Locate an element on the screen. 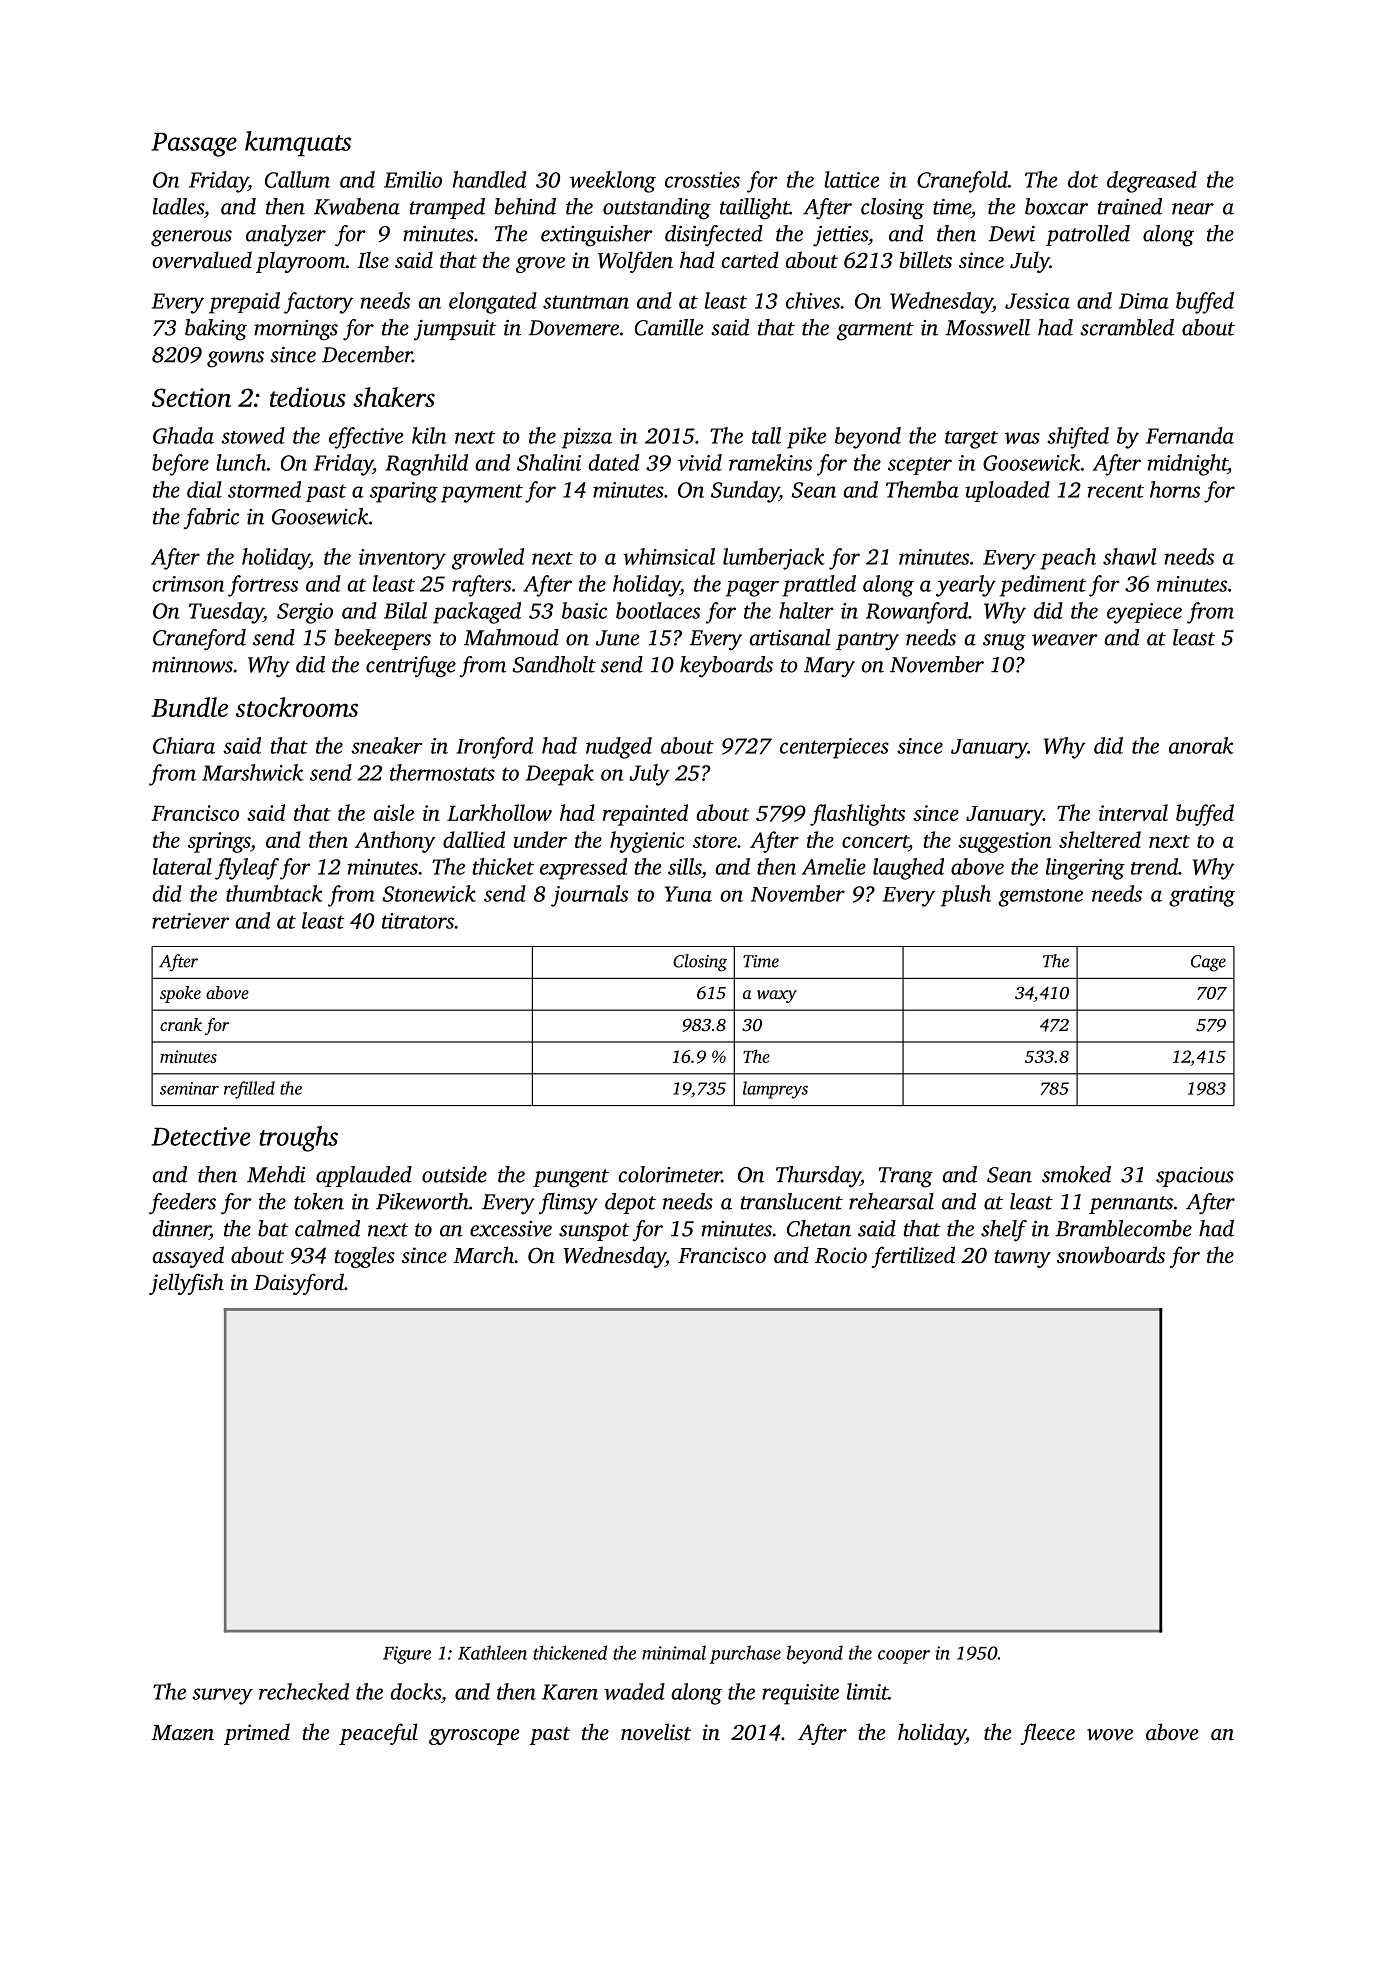 This screenshot has width=1386, height=1969. June is located at coordinates (617, 638).
